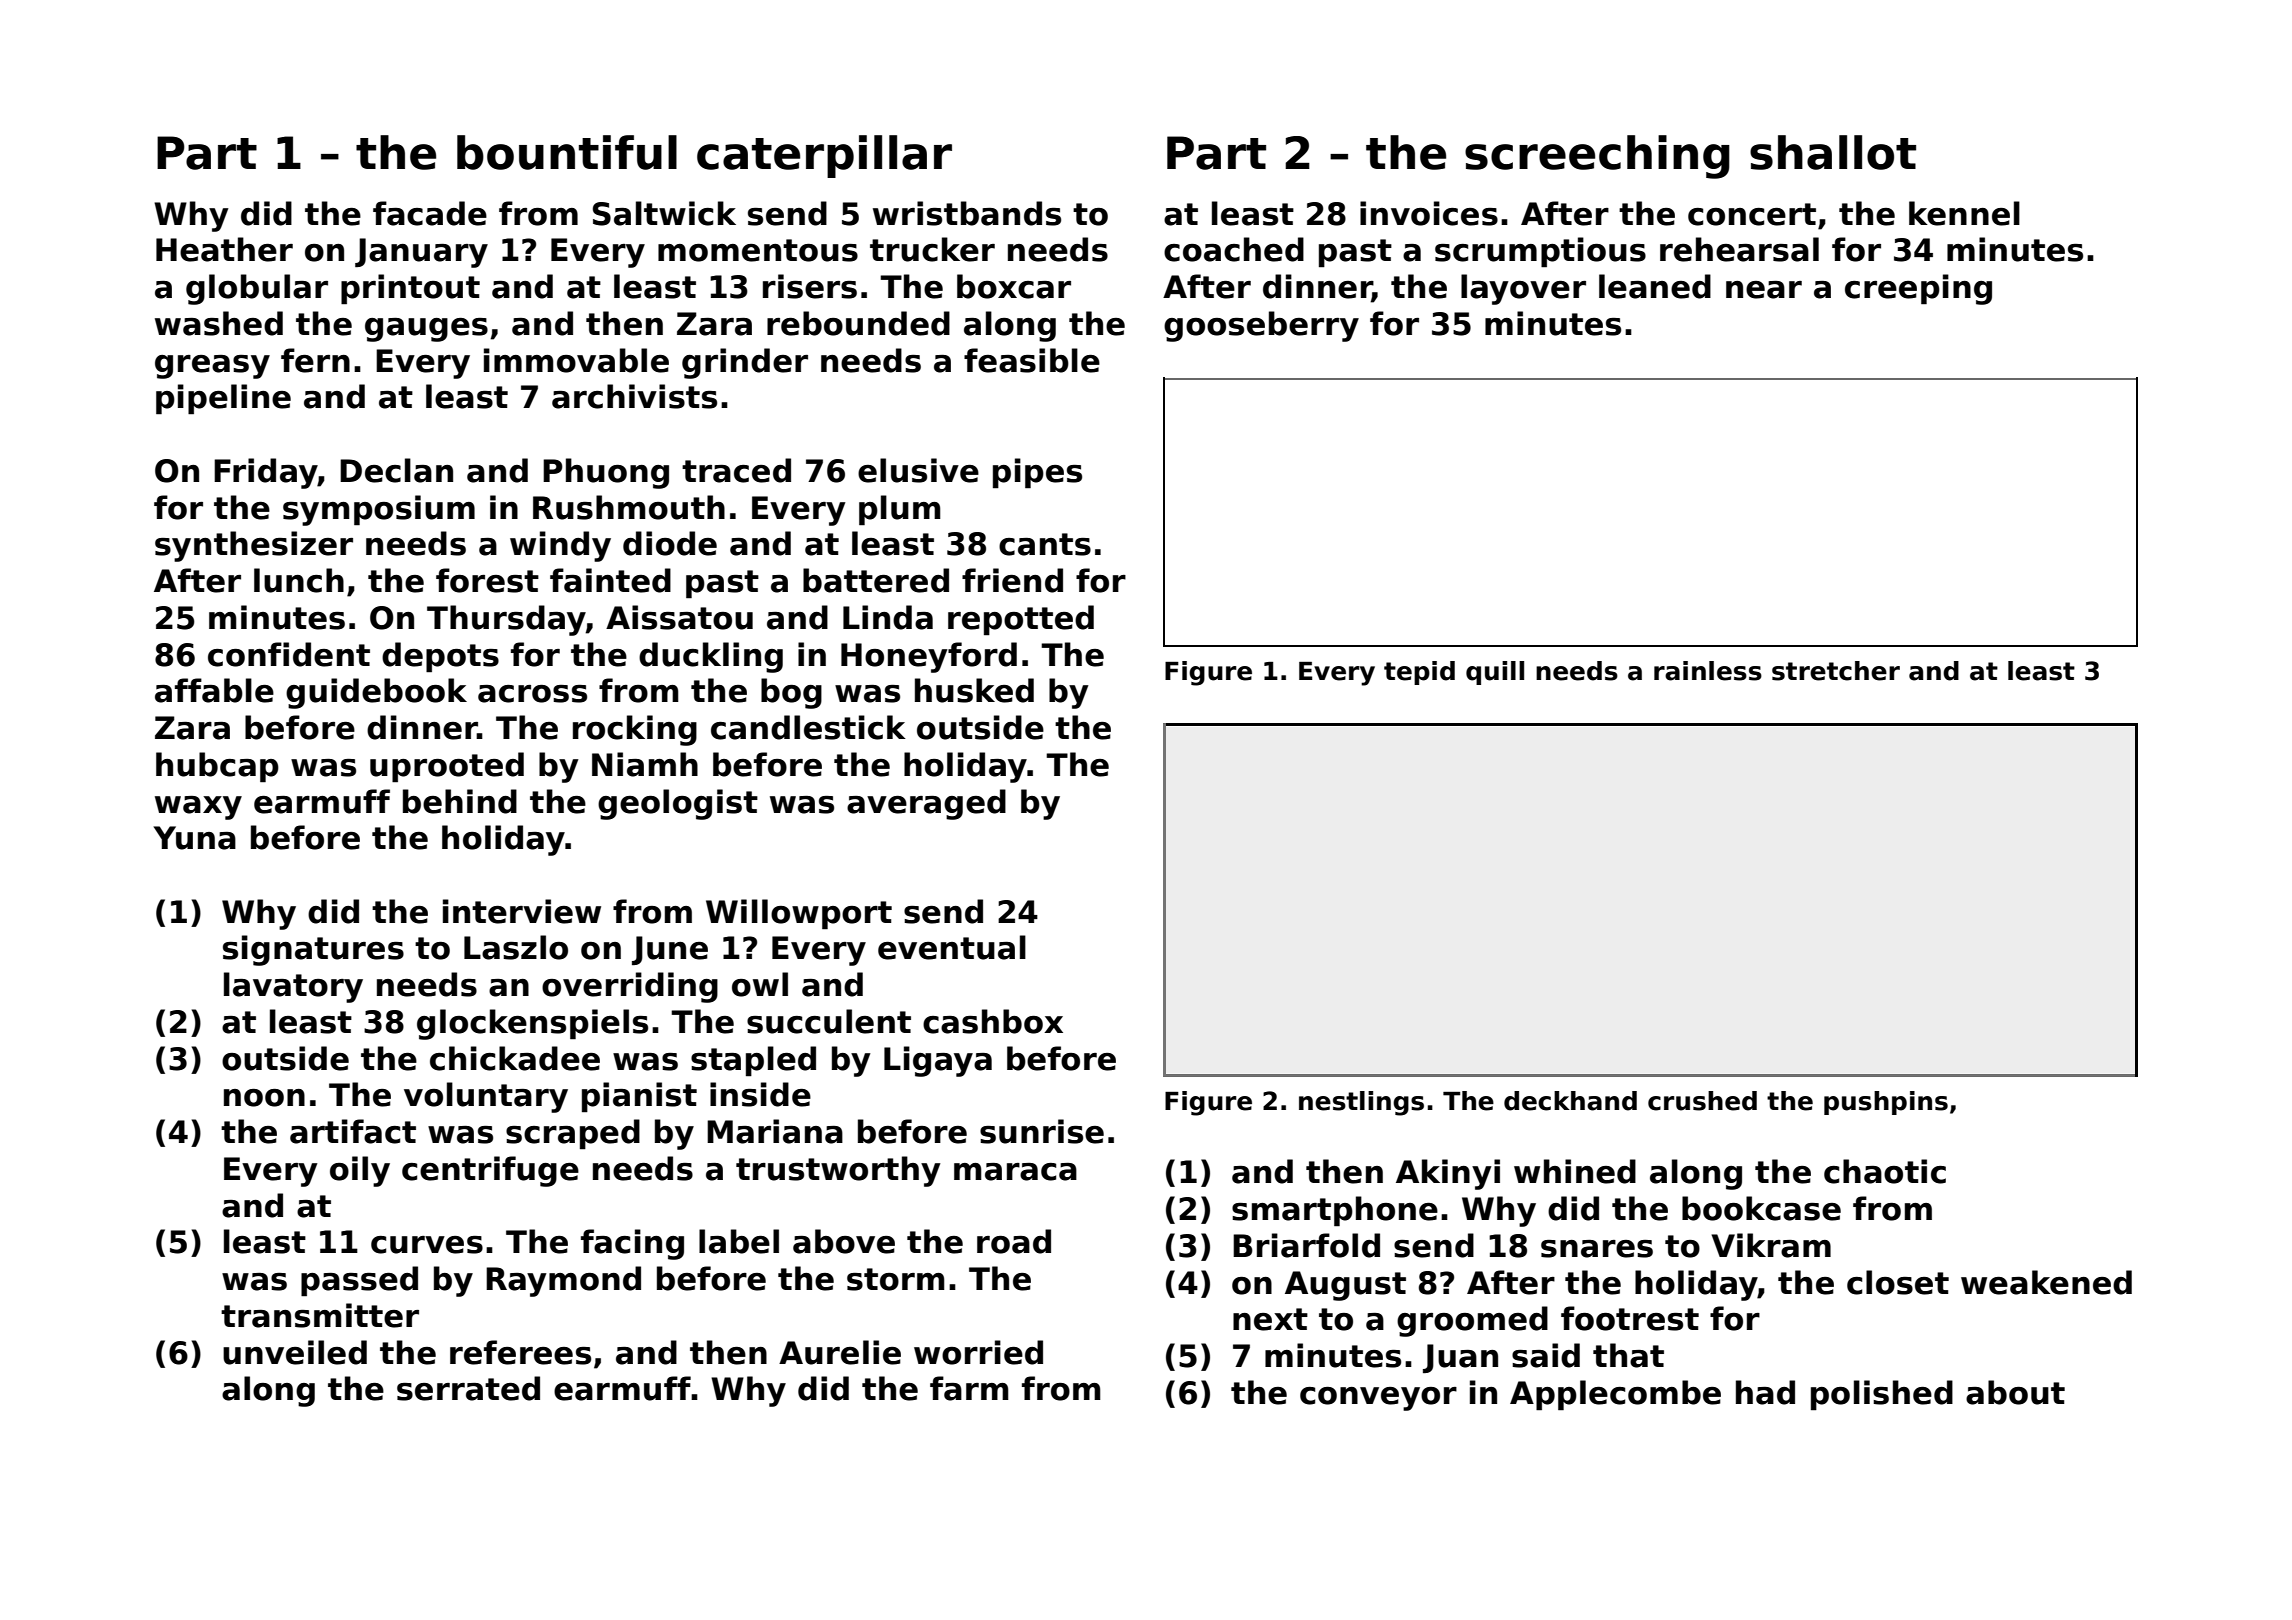 This screenshot has height=1620, width=2292. I want to click on trustworthy, so click(838, 1171).
